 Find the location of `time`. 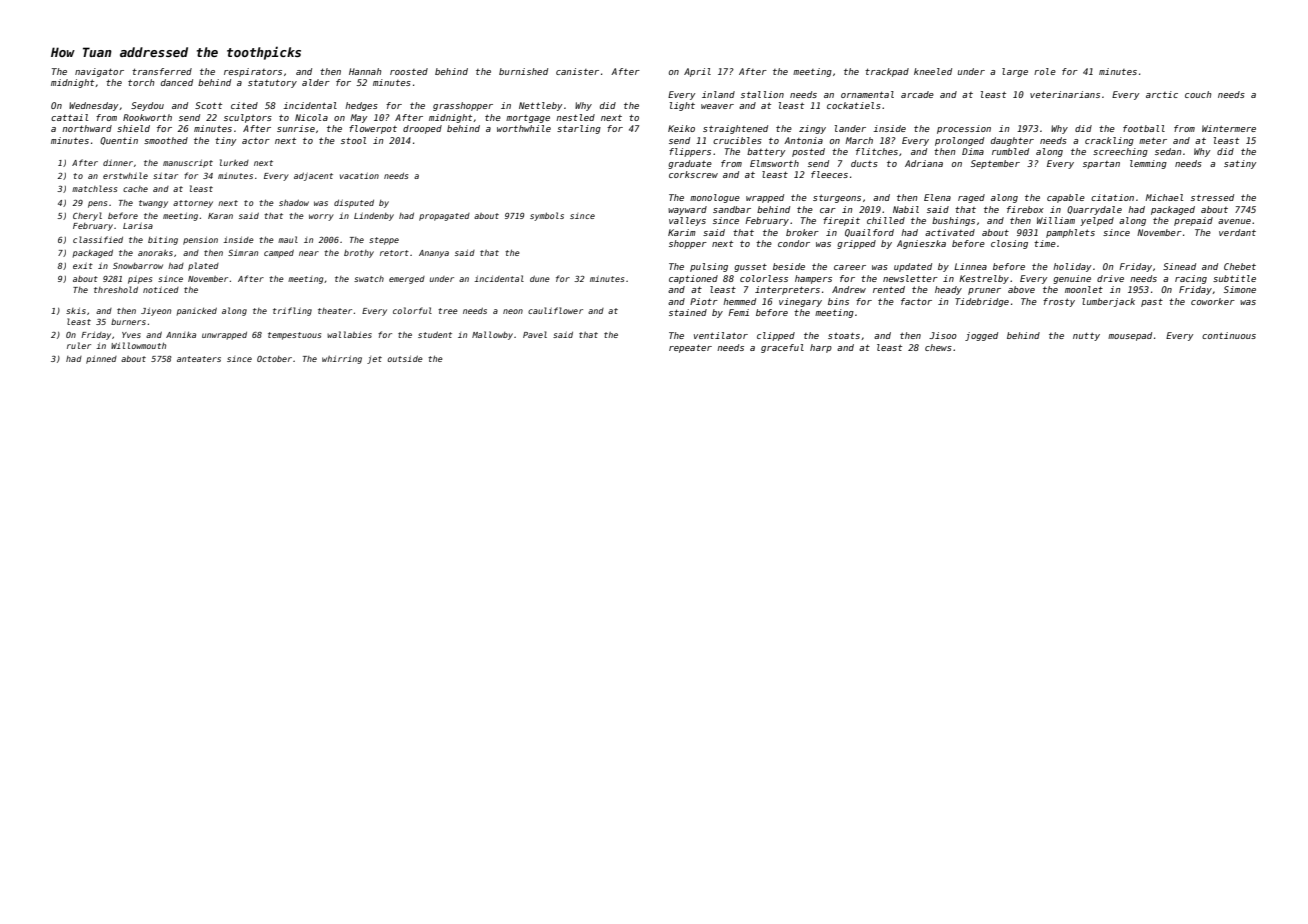

time is located at coordinates (1045, 243).
